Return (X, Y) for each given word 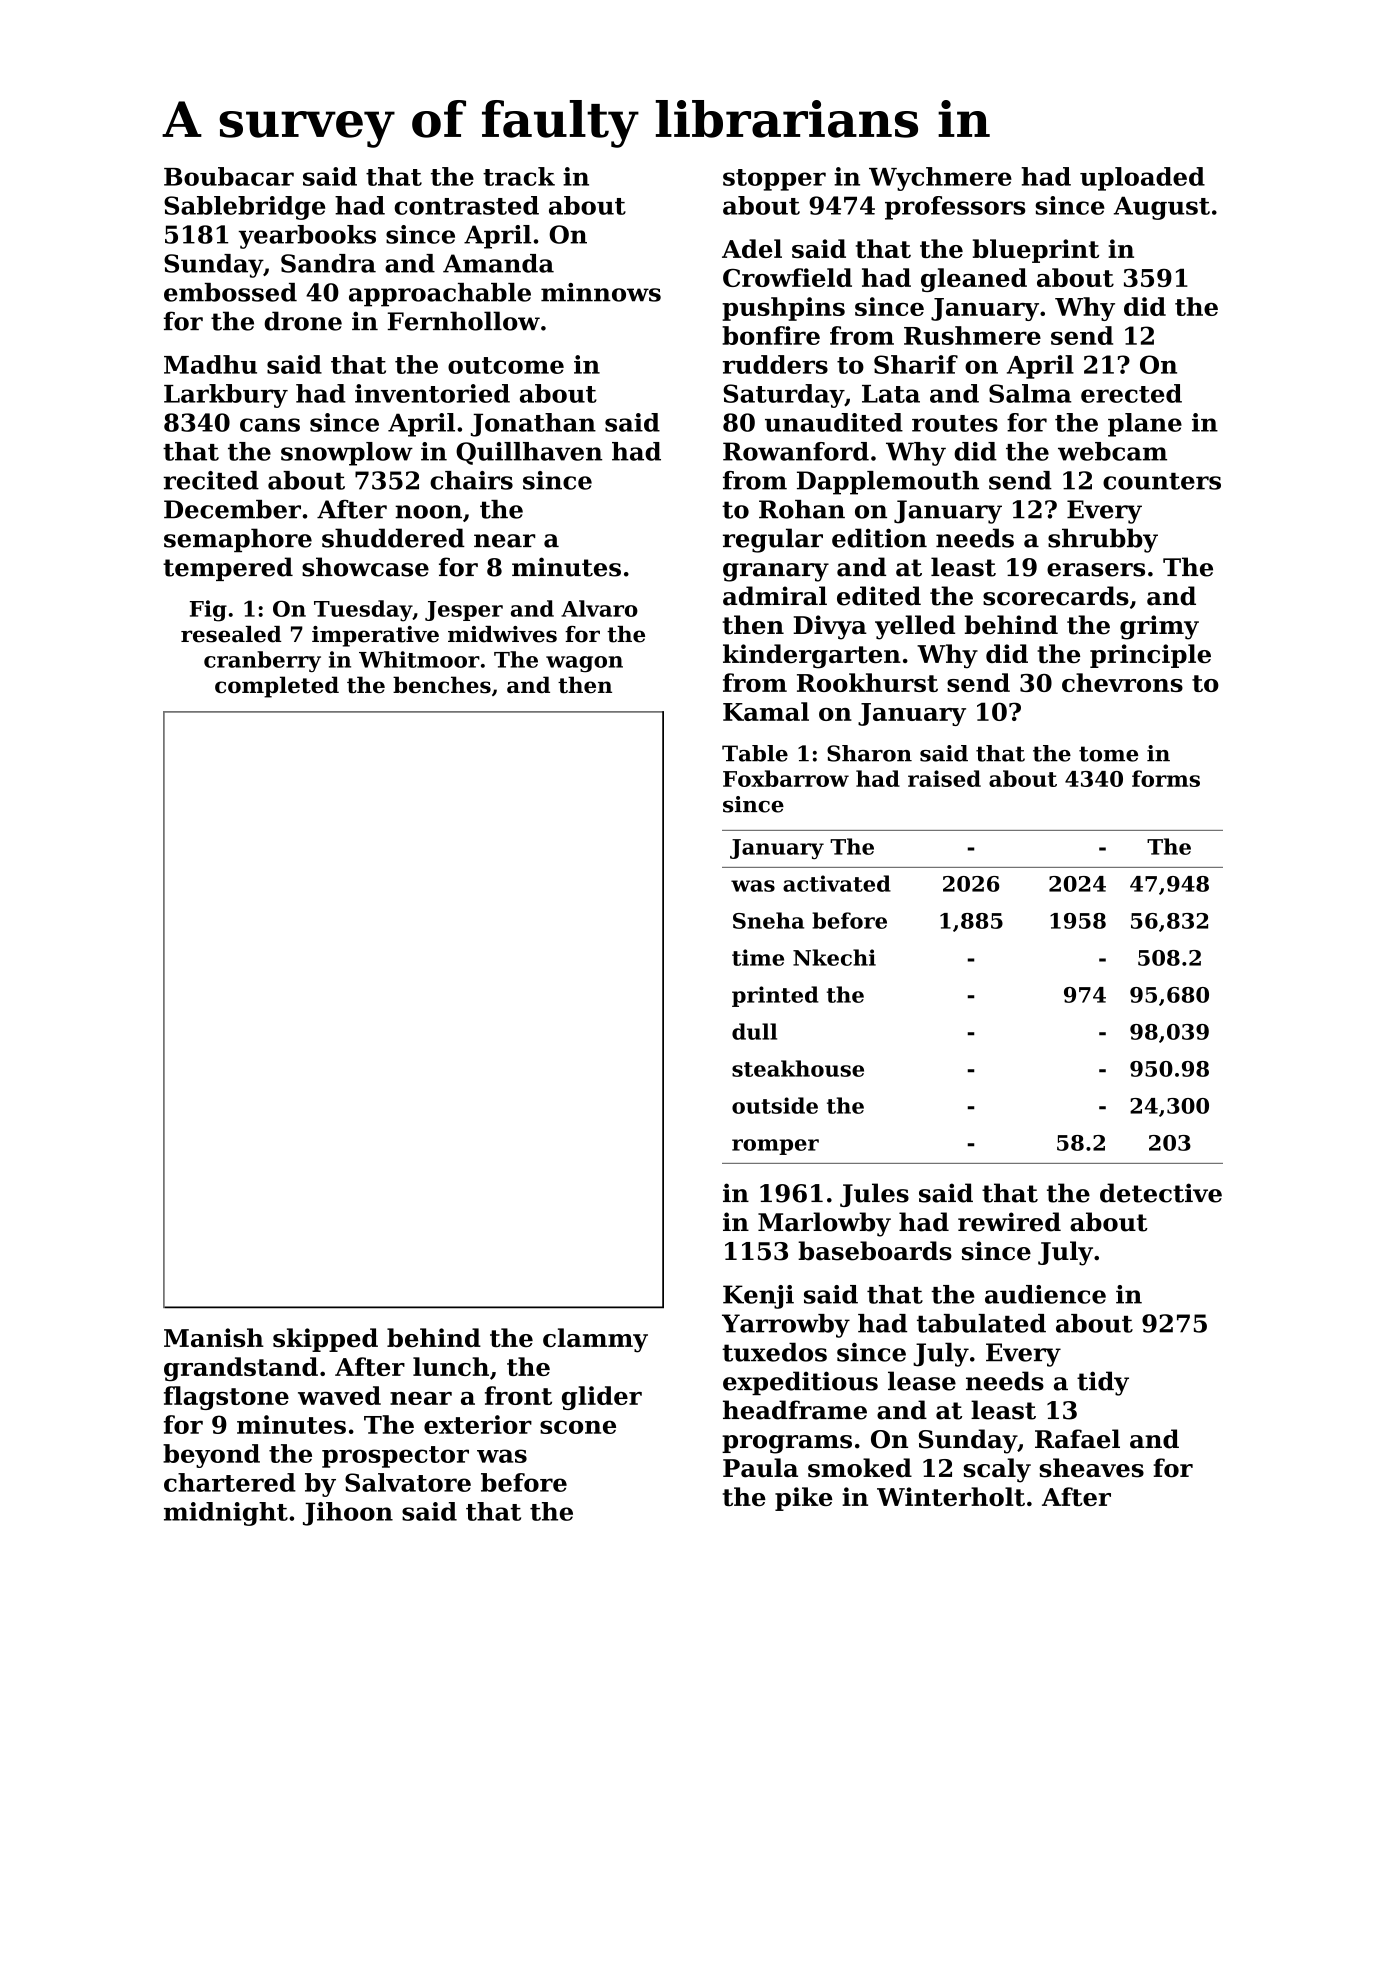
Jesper (464, 611)
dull (754, 1031)
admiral (775, 596)
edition (879, 538)
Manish (214, 1337)
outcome (506, 365)
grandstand (241, 1369)
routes (955, 423)
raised (944, 778)
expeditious (800, 1383)
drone (303, 321)
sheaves (1092, 1468)
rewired (1009, 1222)
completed (277, 687)
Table (755, 753)
